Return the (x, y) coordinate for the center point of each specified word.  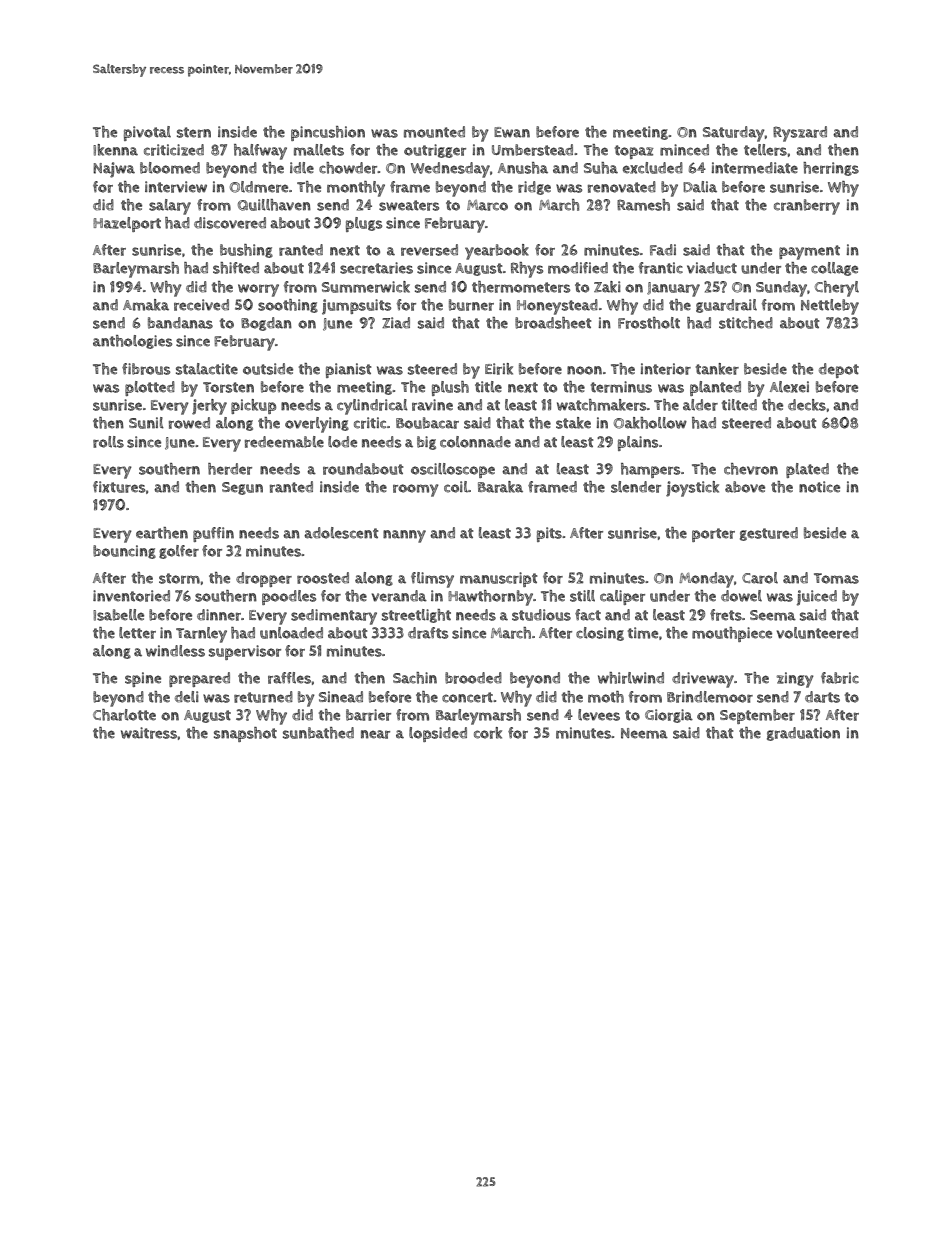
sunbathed (318, 733)
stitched (746, 323)
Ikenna (115, 150)
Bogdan (266, 324)
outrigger (435, 151)
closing (600, 634)
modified (578, 268)
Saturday (734, 134)
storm (179, 578)
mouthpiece (732, 634)
